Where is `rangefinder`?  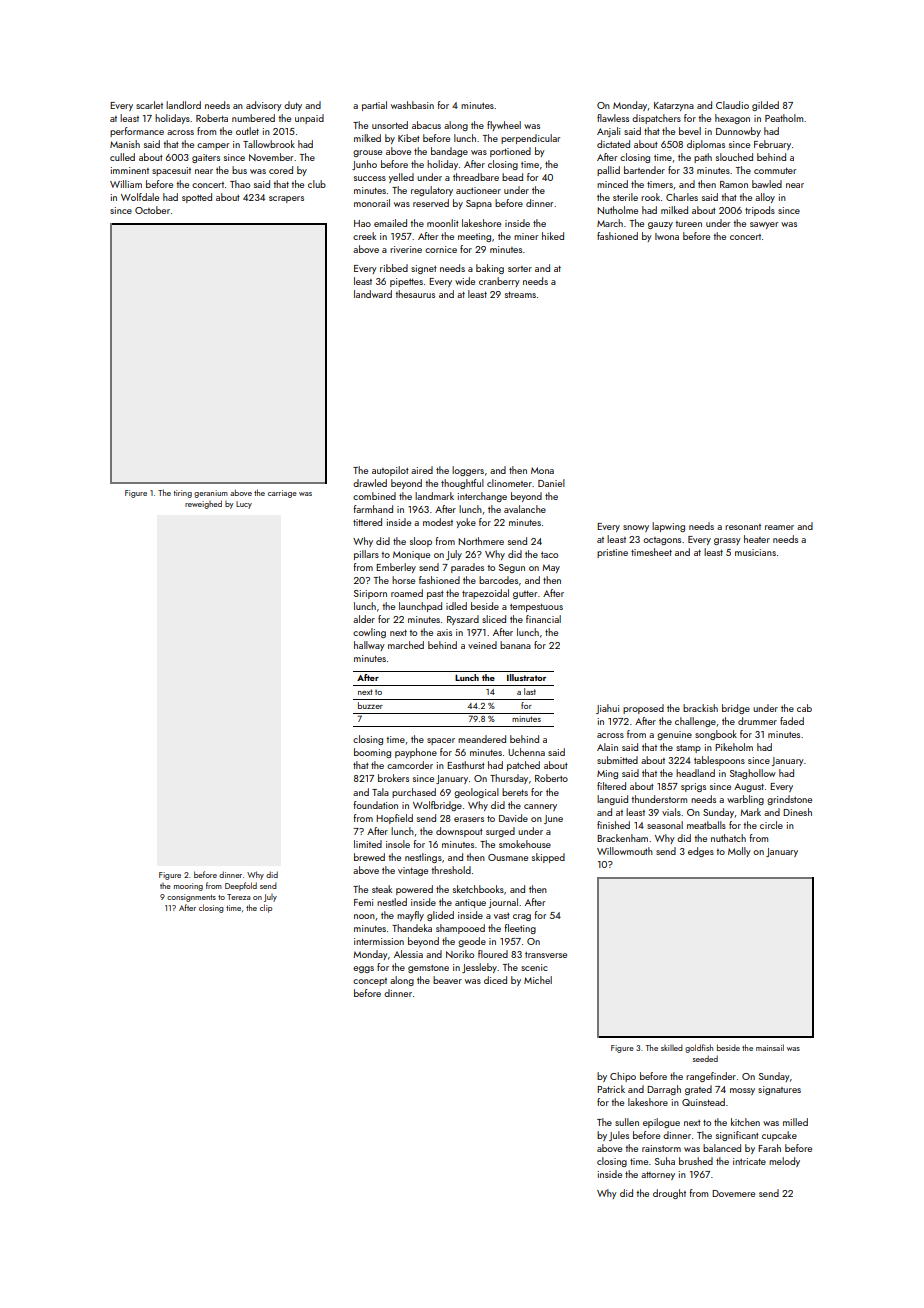 rangefinder is located at coordinates (711, 1077).
